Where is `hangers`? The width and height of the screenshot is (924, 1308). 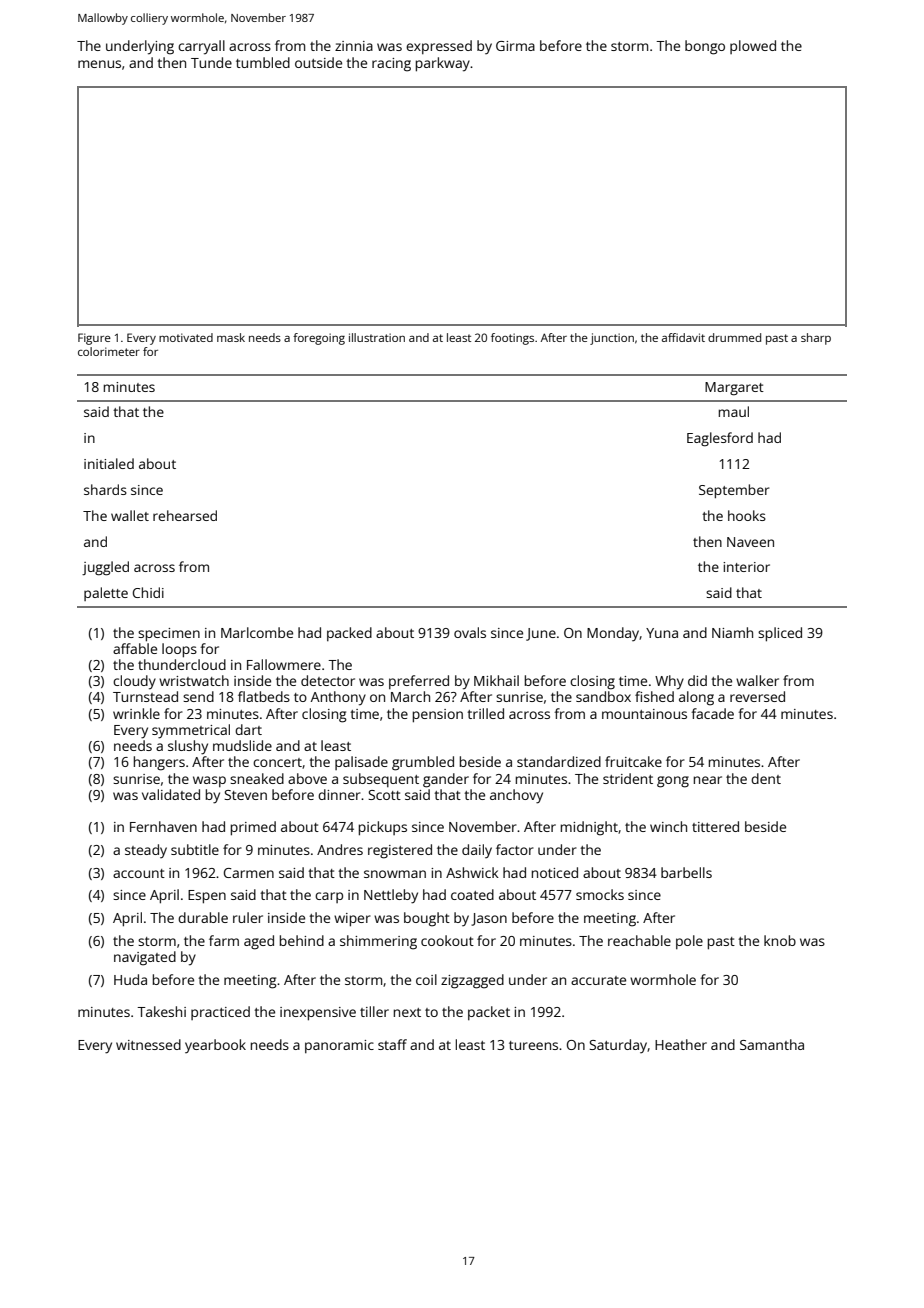
hangers is located at coordinates (159, 763).
